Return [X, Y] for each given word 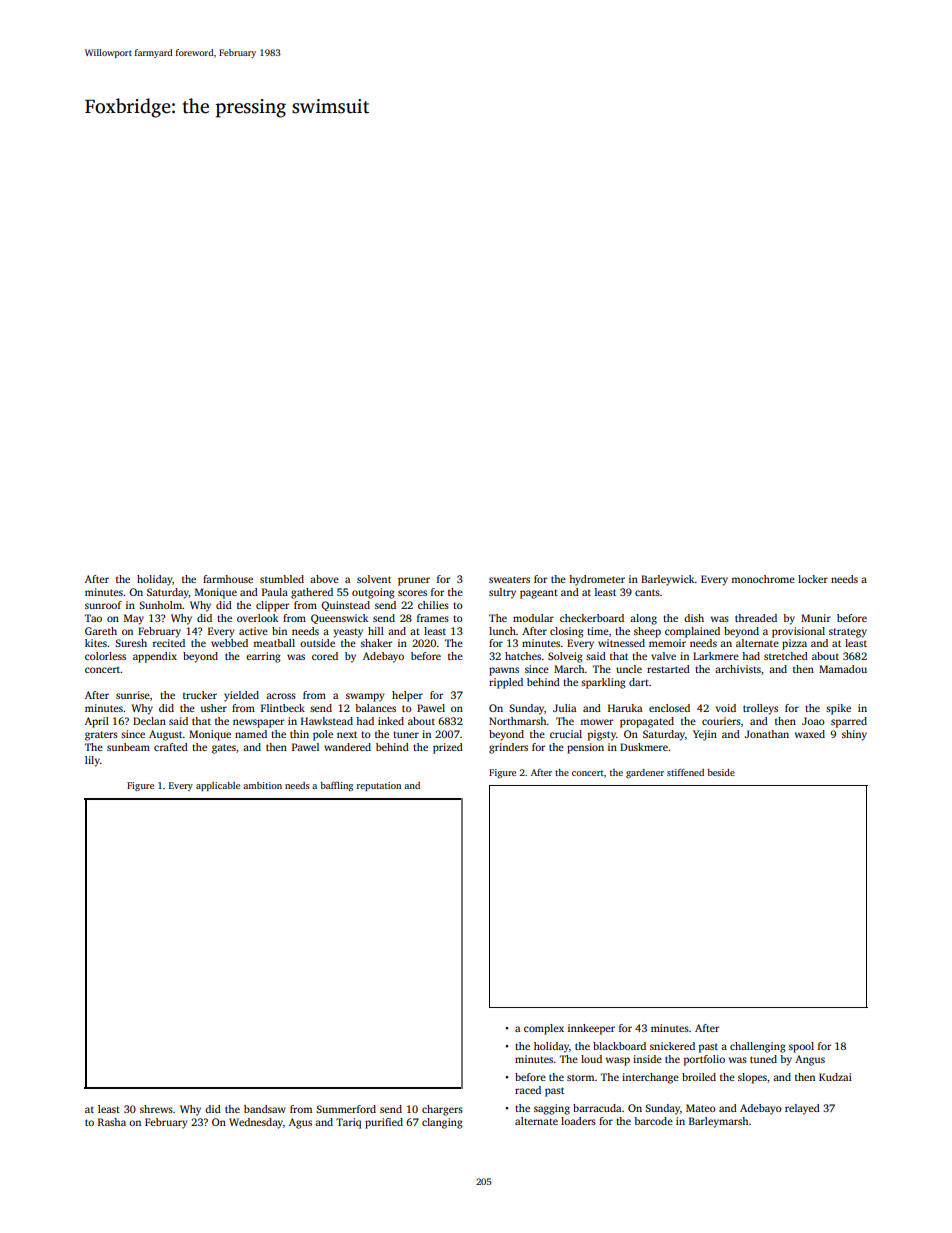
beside [721, 772]
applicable [218, 786]
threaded [756, 618]
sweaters [509, 579]
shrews [156, 1109]
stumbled [282, 579]
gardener [645, 773]
